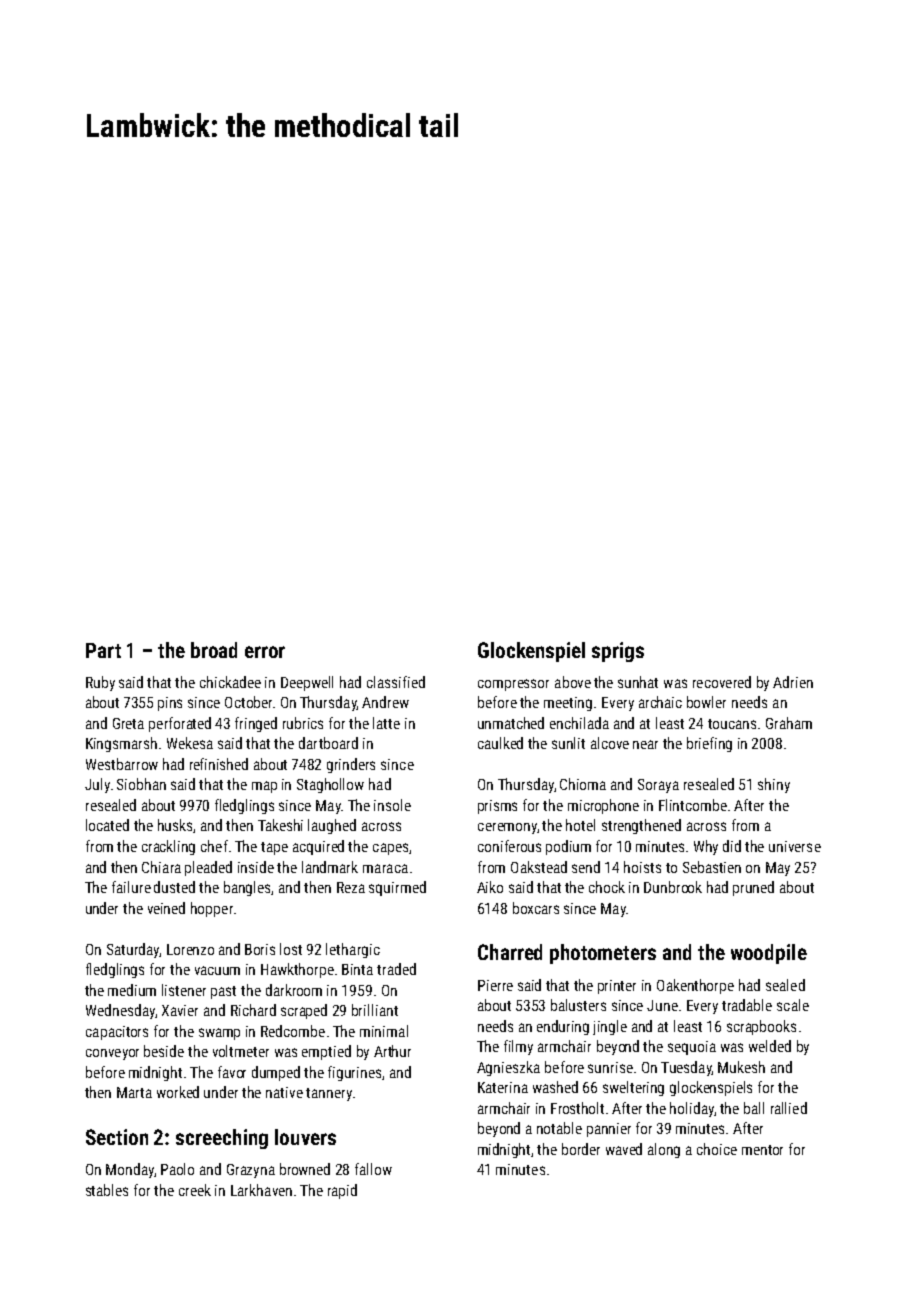 The height and width of the document is (1316, 908). What do you see at coordinates (536, 908) in the document?
I see `boxcars` at bounding box center [536, 908].
